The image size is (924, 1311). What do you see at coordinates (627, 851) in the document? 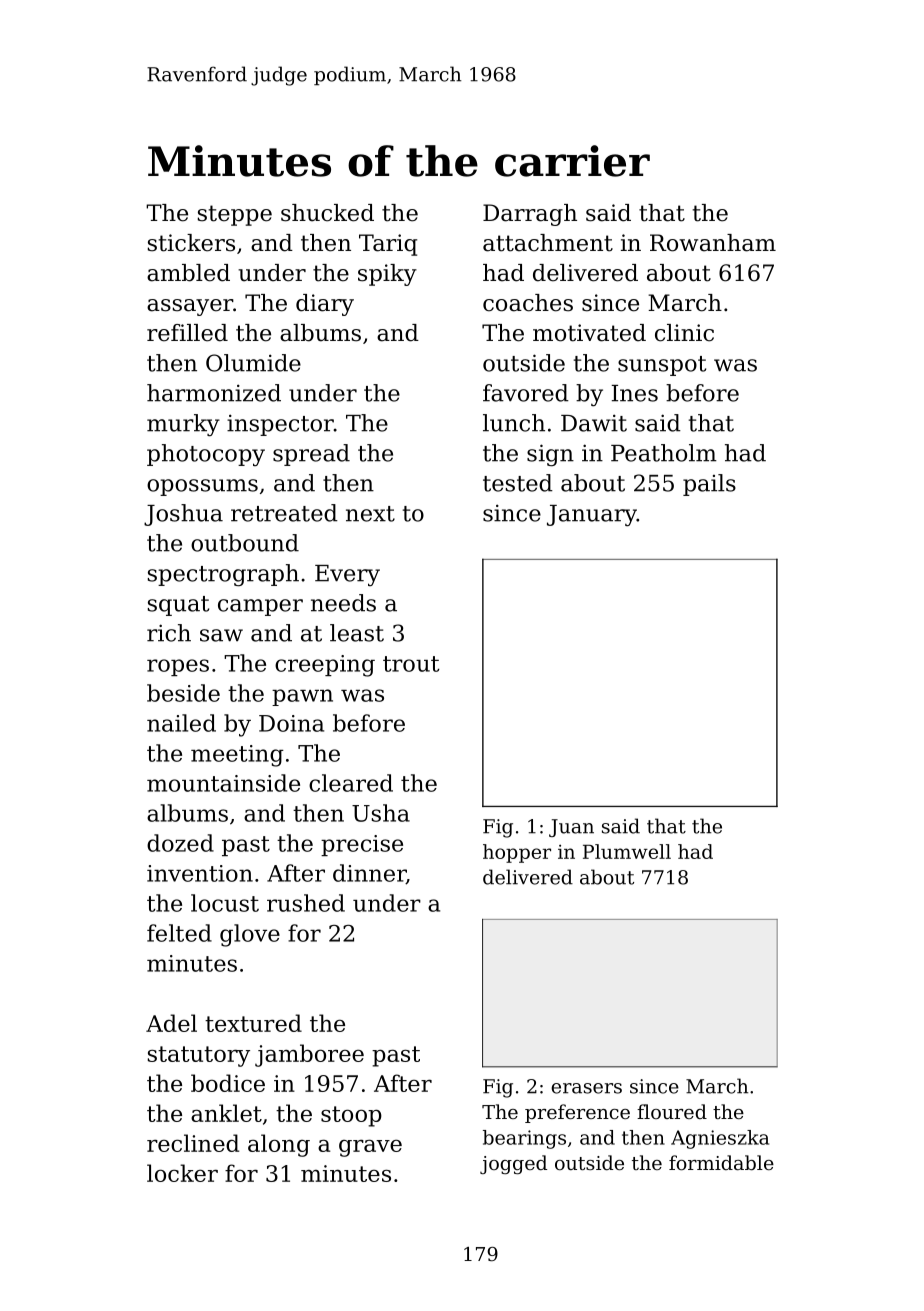
I see `Plumwell` at bounding box center [627, 851].
